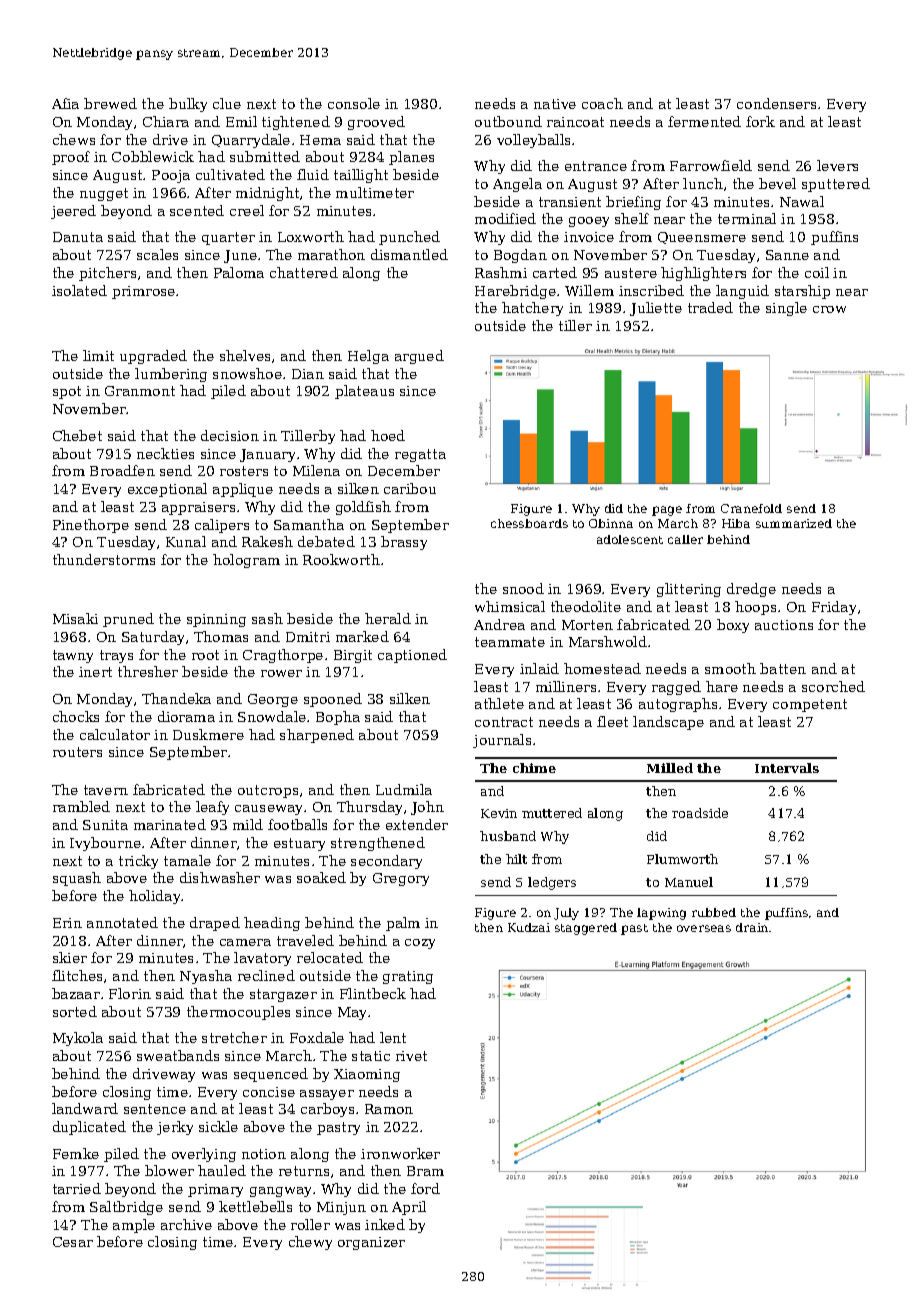 The image size is (924, 1308). I want to click on applique, so click(243, 490).
